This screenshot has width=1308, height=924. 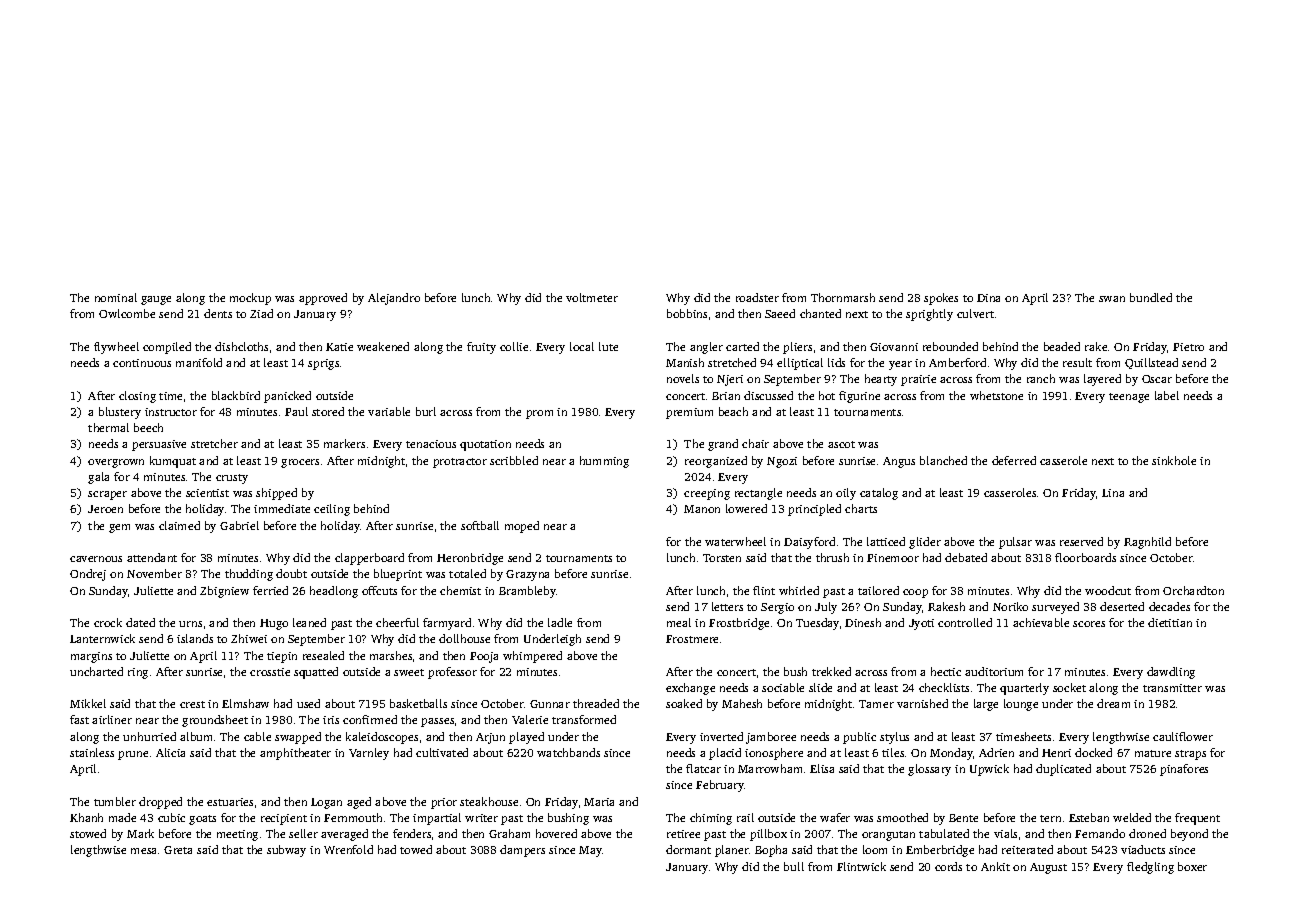 I want to click on dawdling, so click(x=1171, y=673).
